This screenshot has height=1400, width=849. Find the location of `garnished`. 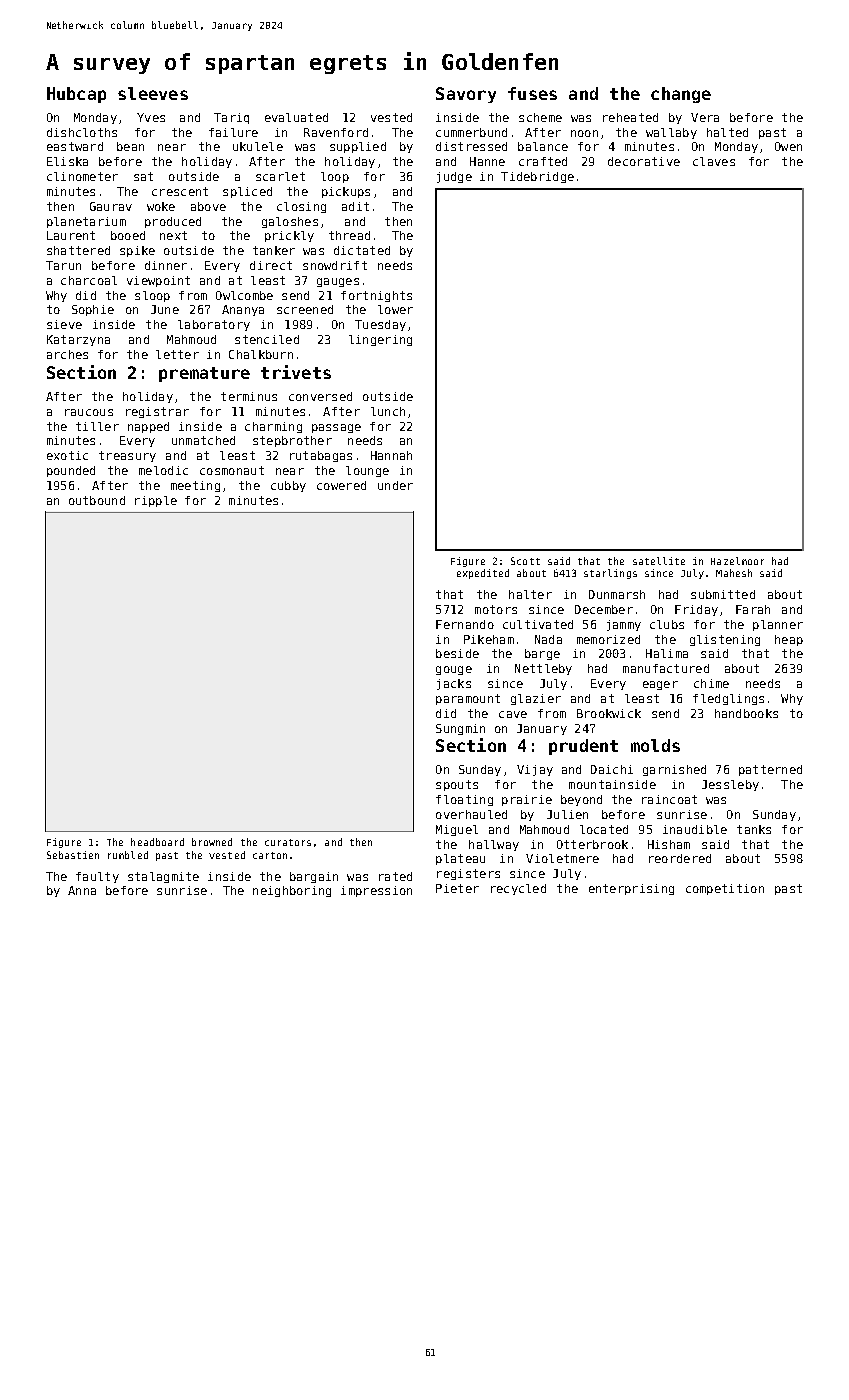

garnished is located at coordinates (674, 770).
